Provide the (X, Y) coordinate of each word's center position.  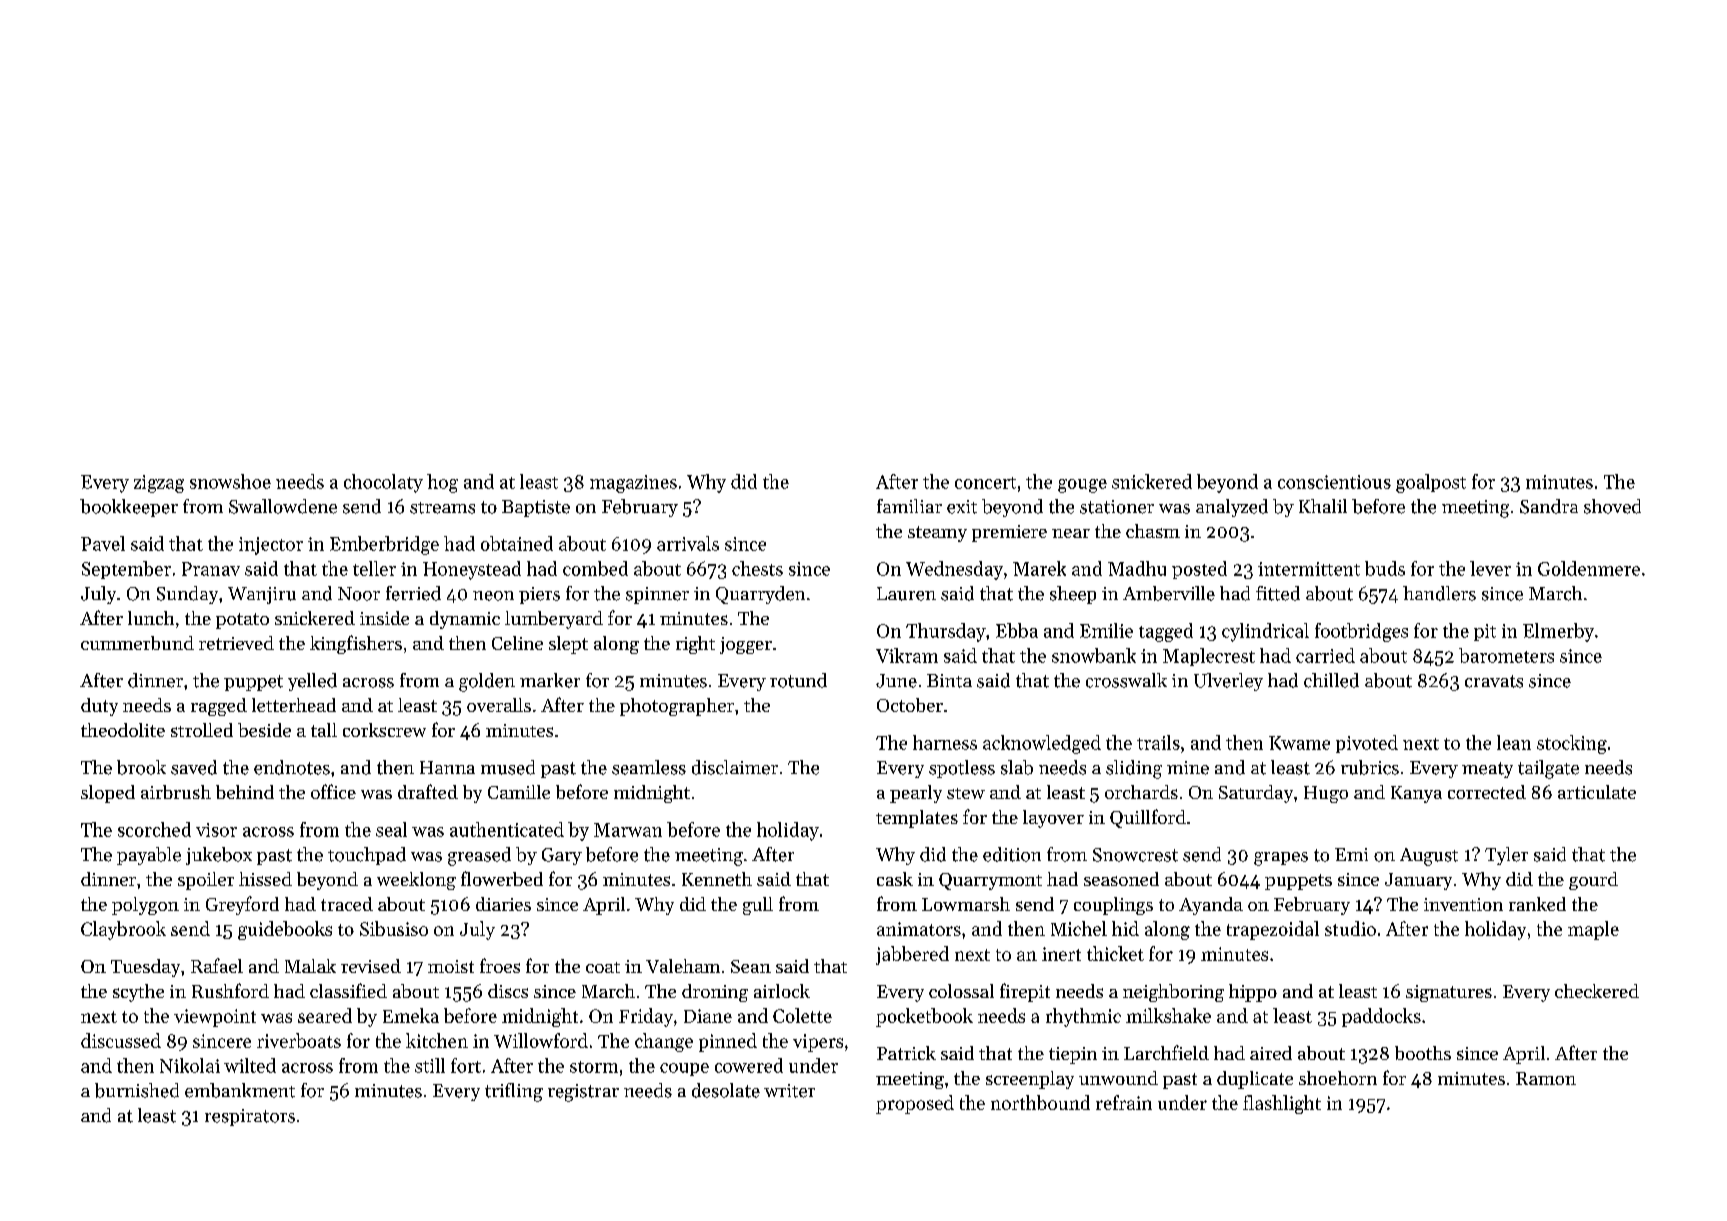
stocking (1572, 744)
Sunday (187, 595)
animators (919, 929)
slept (568, 645)
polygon (145, 906)
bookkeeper (129, 508)
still (430, 1065)
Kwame (1299, 743)
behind (245, 792)
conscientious (1334, 482)
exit (962, 507)
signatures (1449, 993)
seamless (649, 767)
